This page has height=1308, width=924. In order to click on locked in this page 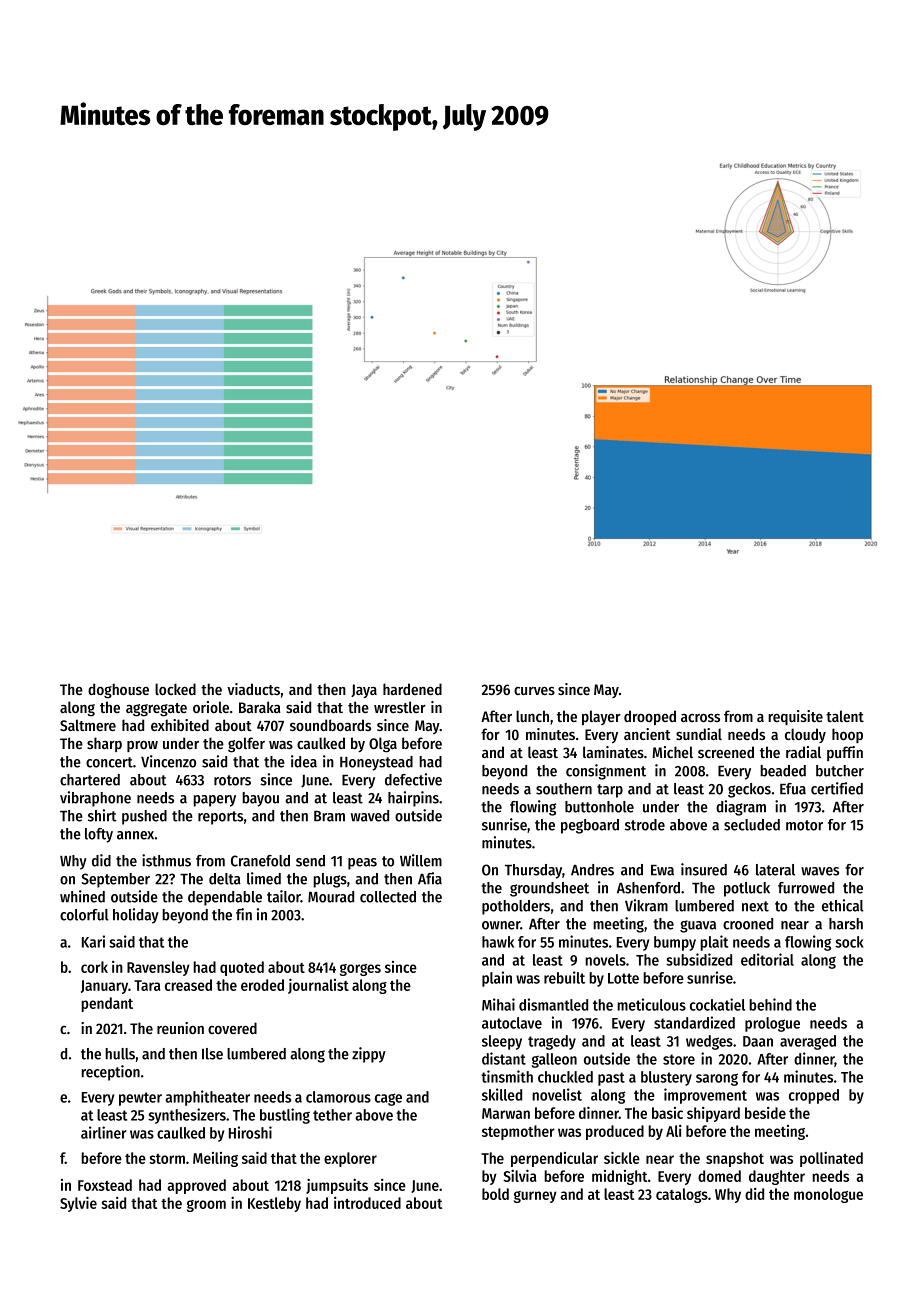, I will do `click(175, 689)`.
